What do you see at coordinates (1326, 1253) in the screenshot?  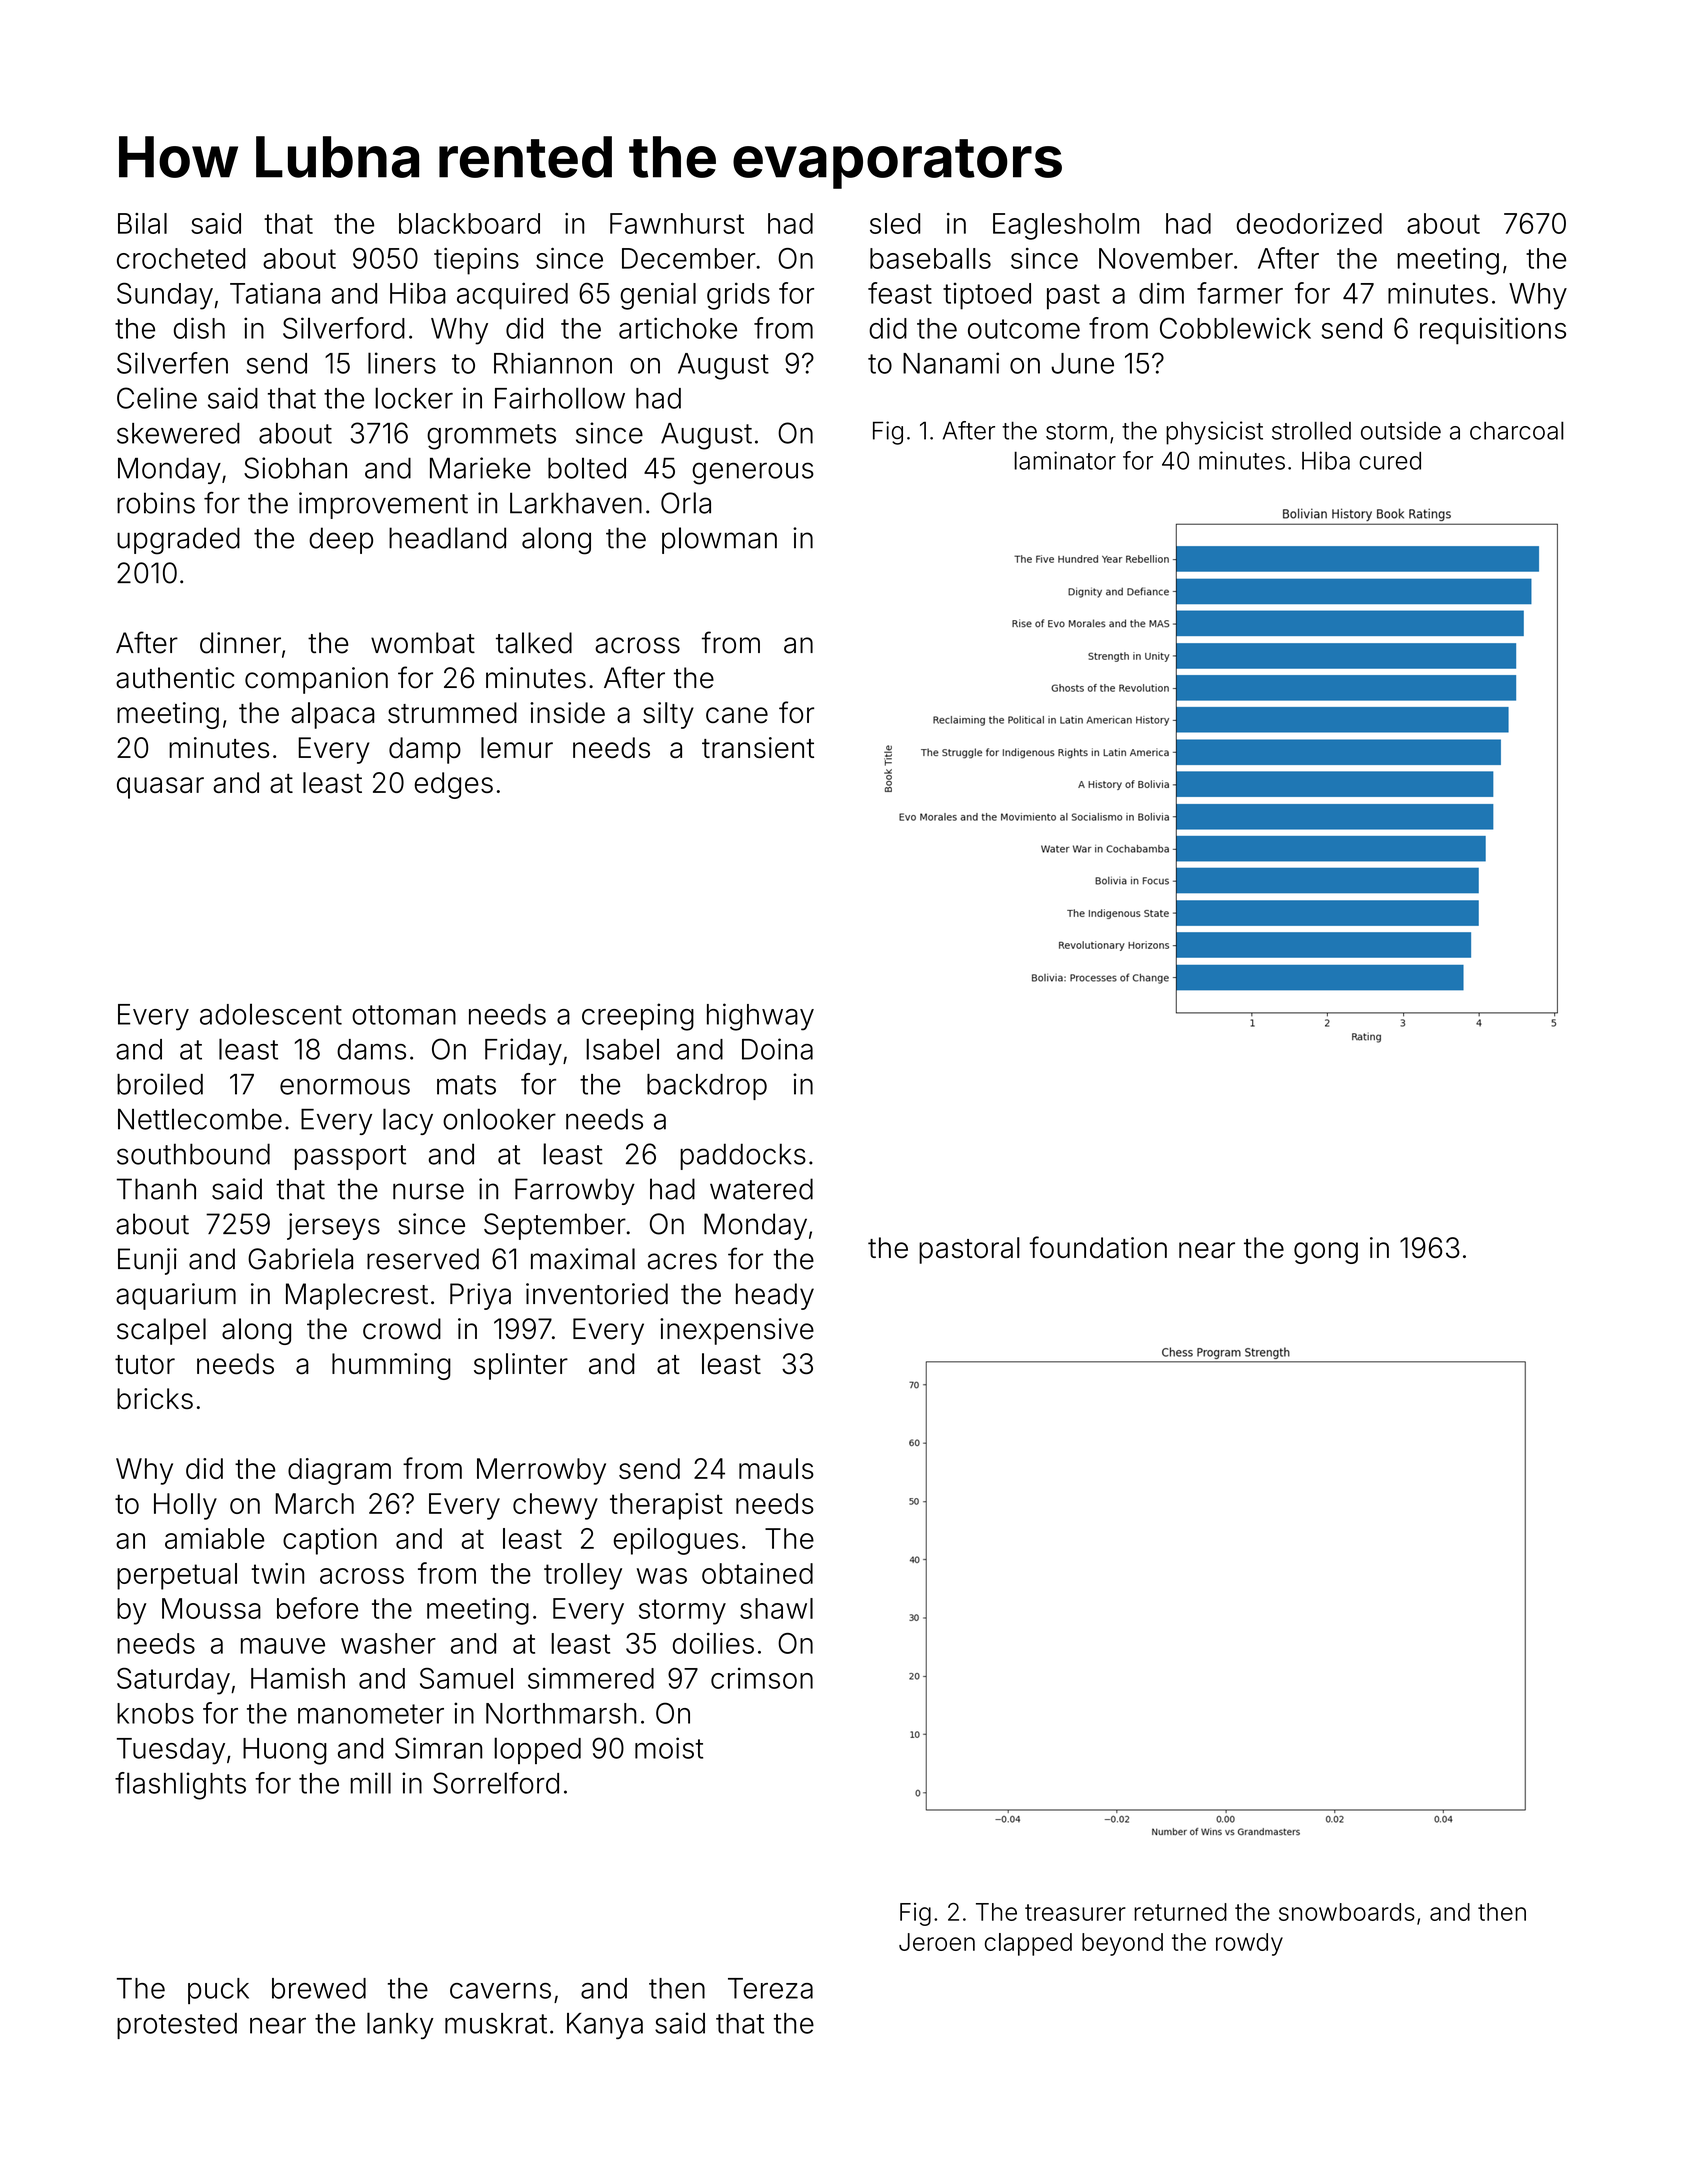 I see `gong` at bounding box center [1326, 1253].
